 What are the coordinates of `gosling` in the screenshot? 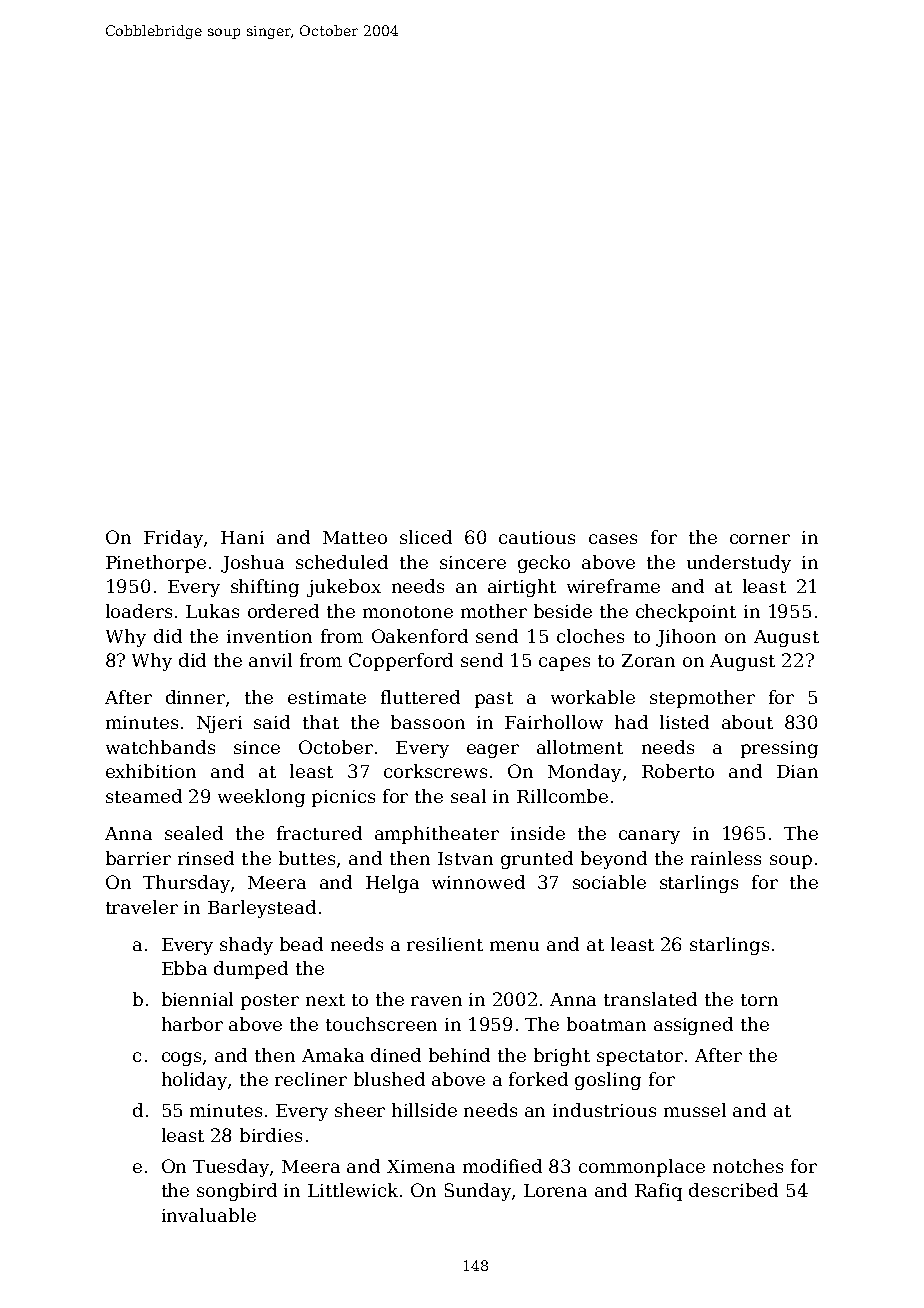 It's located at (608, 1081).
